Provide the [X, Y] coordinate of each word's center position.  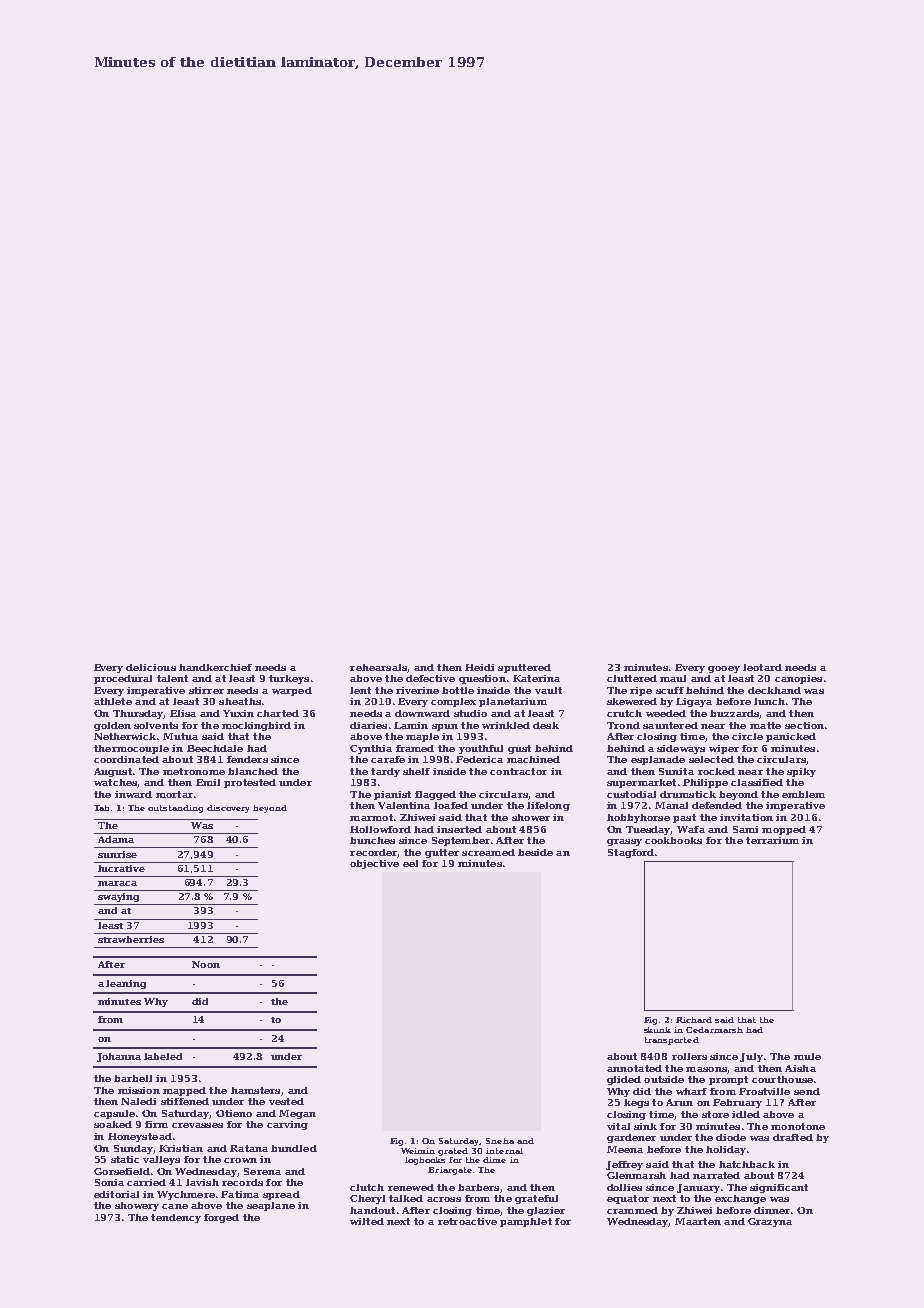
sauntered [670, 725]
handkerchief [215, 667]
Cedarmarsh [714, 1030]
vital [618, 1126]
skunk [657, 1030]
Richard [694, 1020]
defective [430, 678]
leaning [126, 984]
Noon [206, 964]
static [125, 1159]
